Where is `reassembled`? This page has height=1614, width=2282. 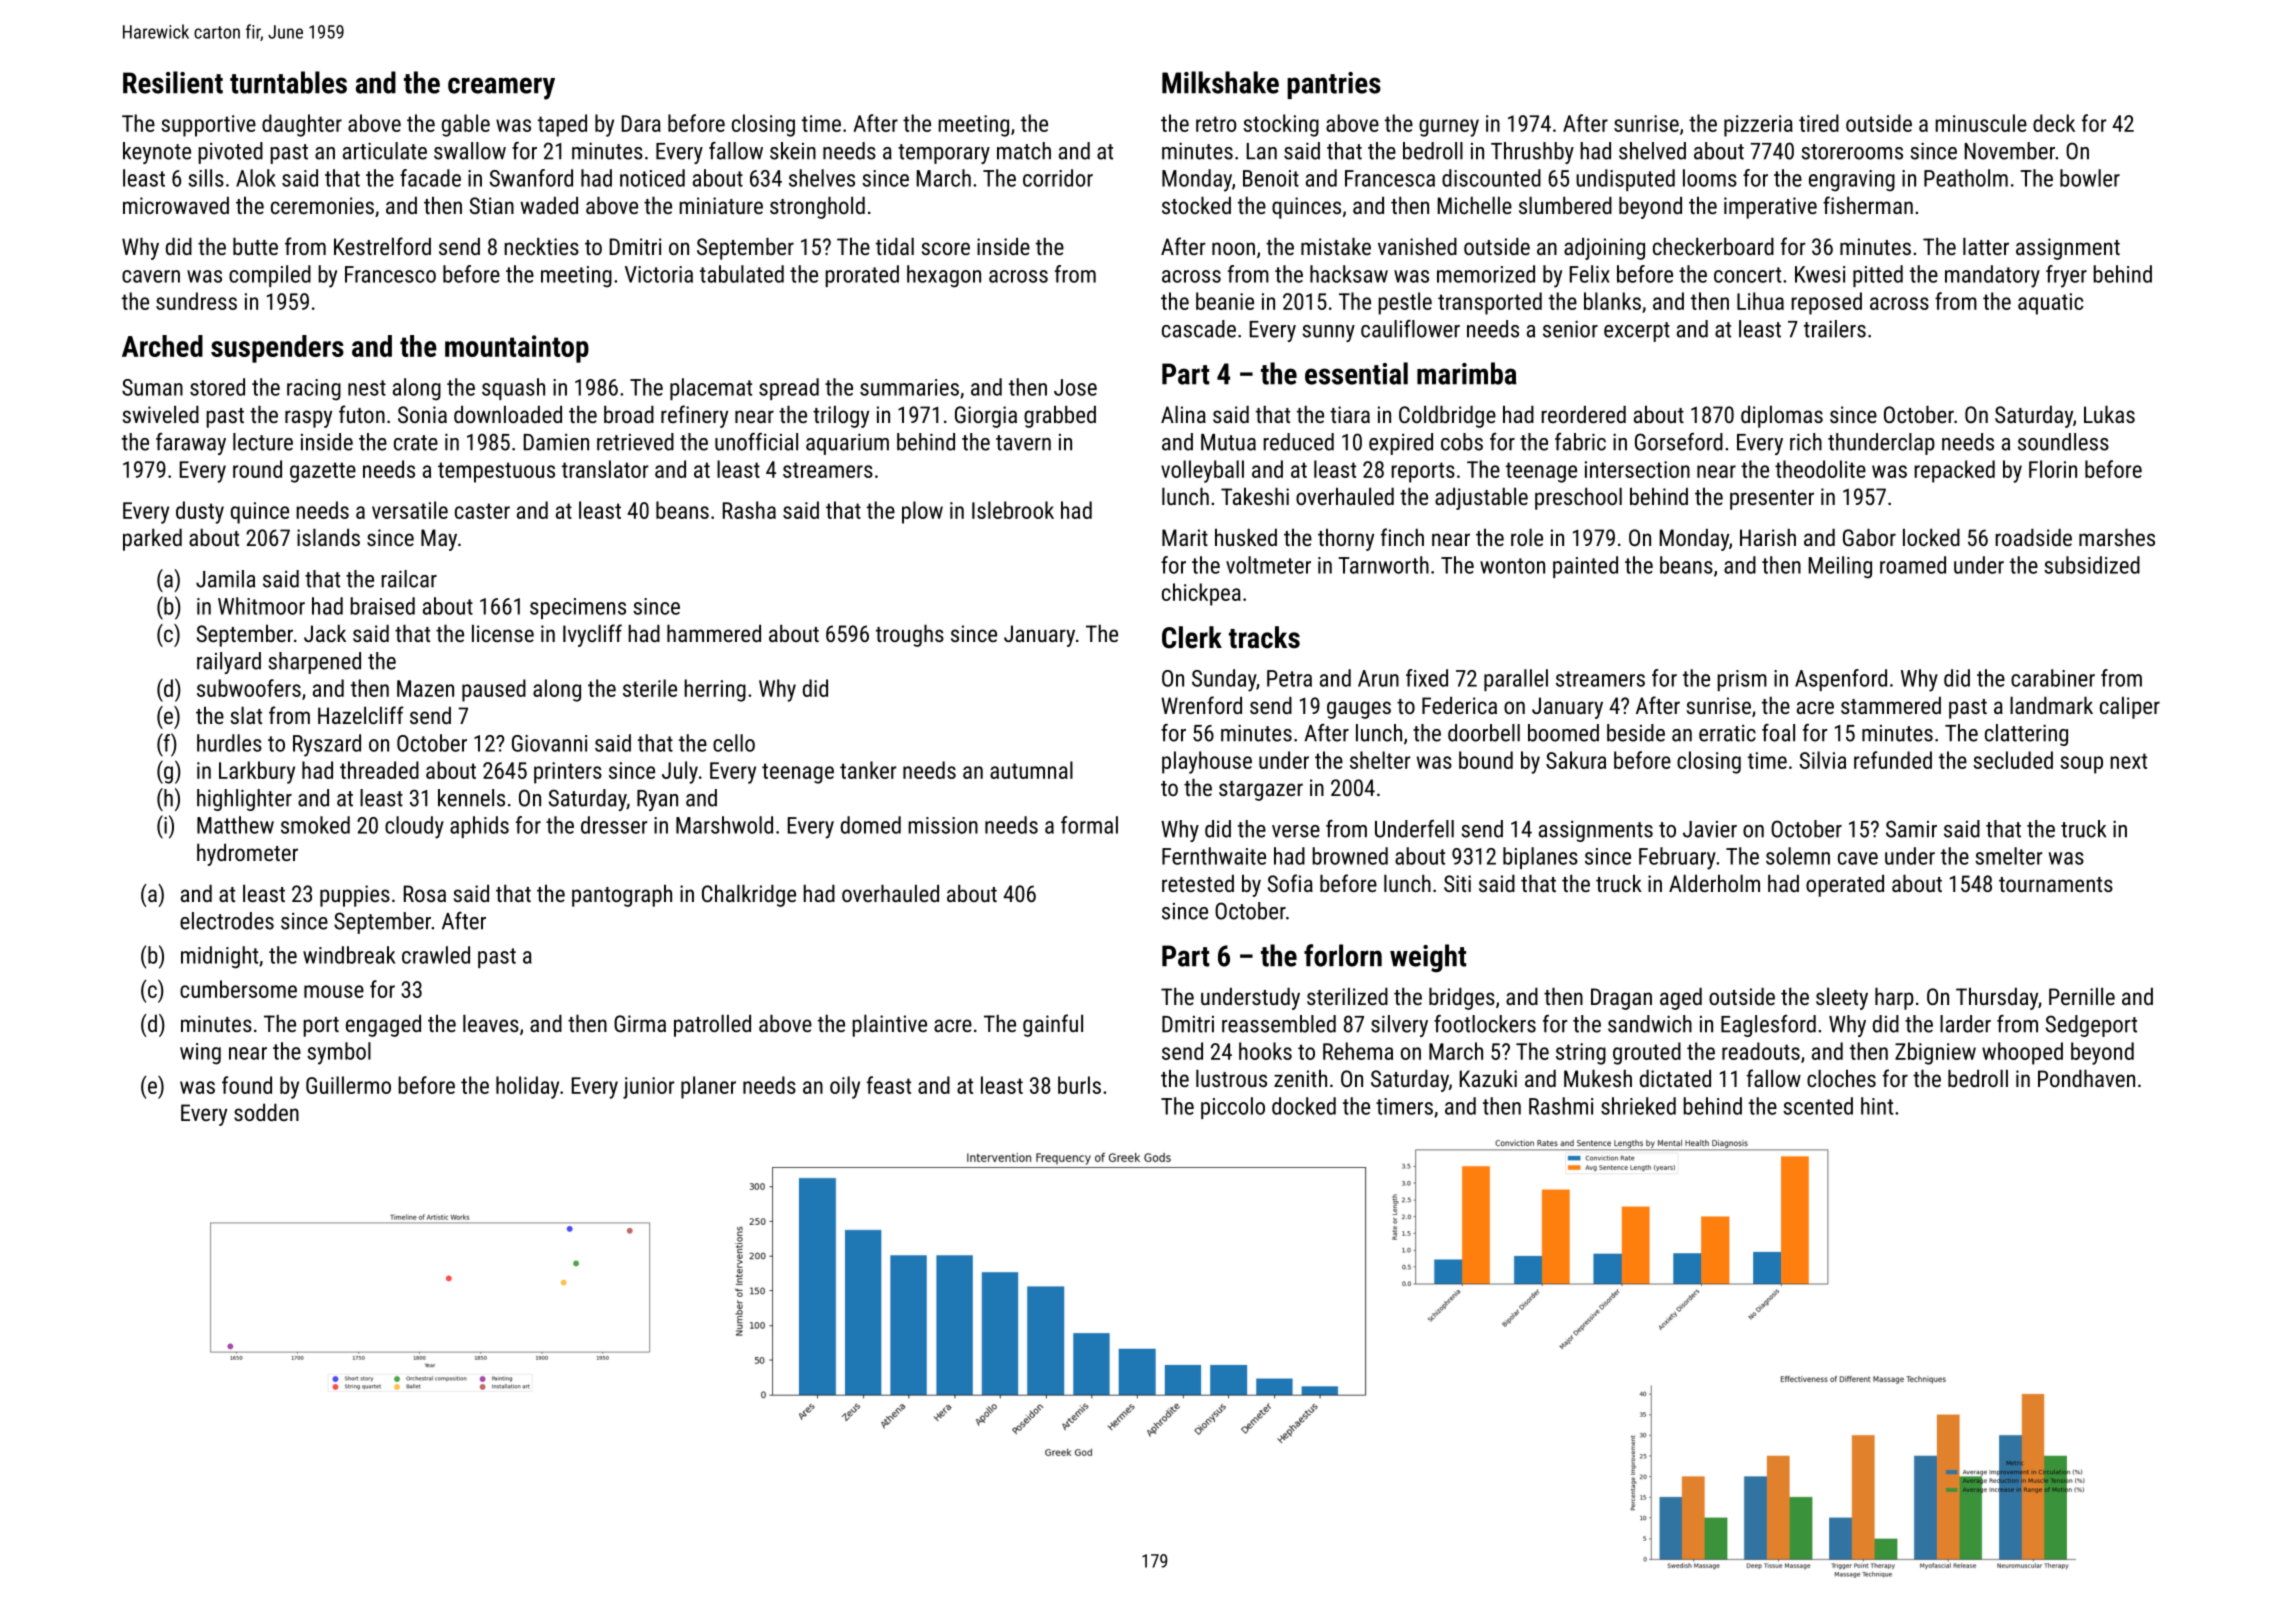 reassembled is located at coordinates (1279, 1024).
